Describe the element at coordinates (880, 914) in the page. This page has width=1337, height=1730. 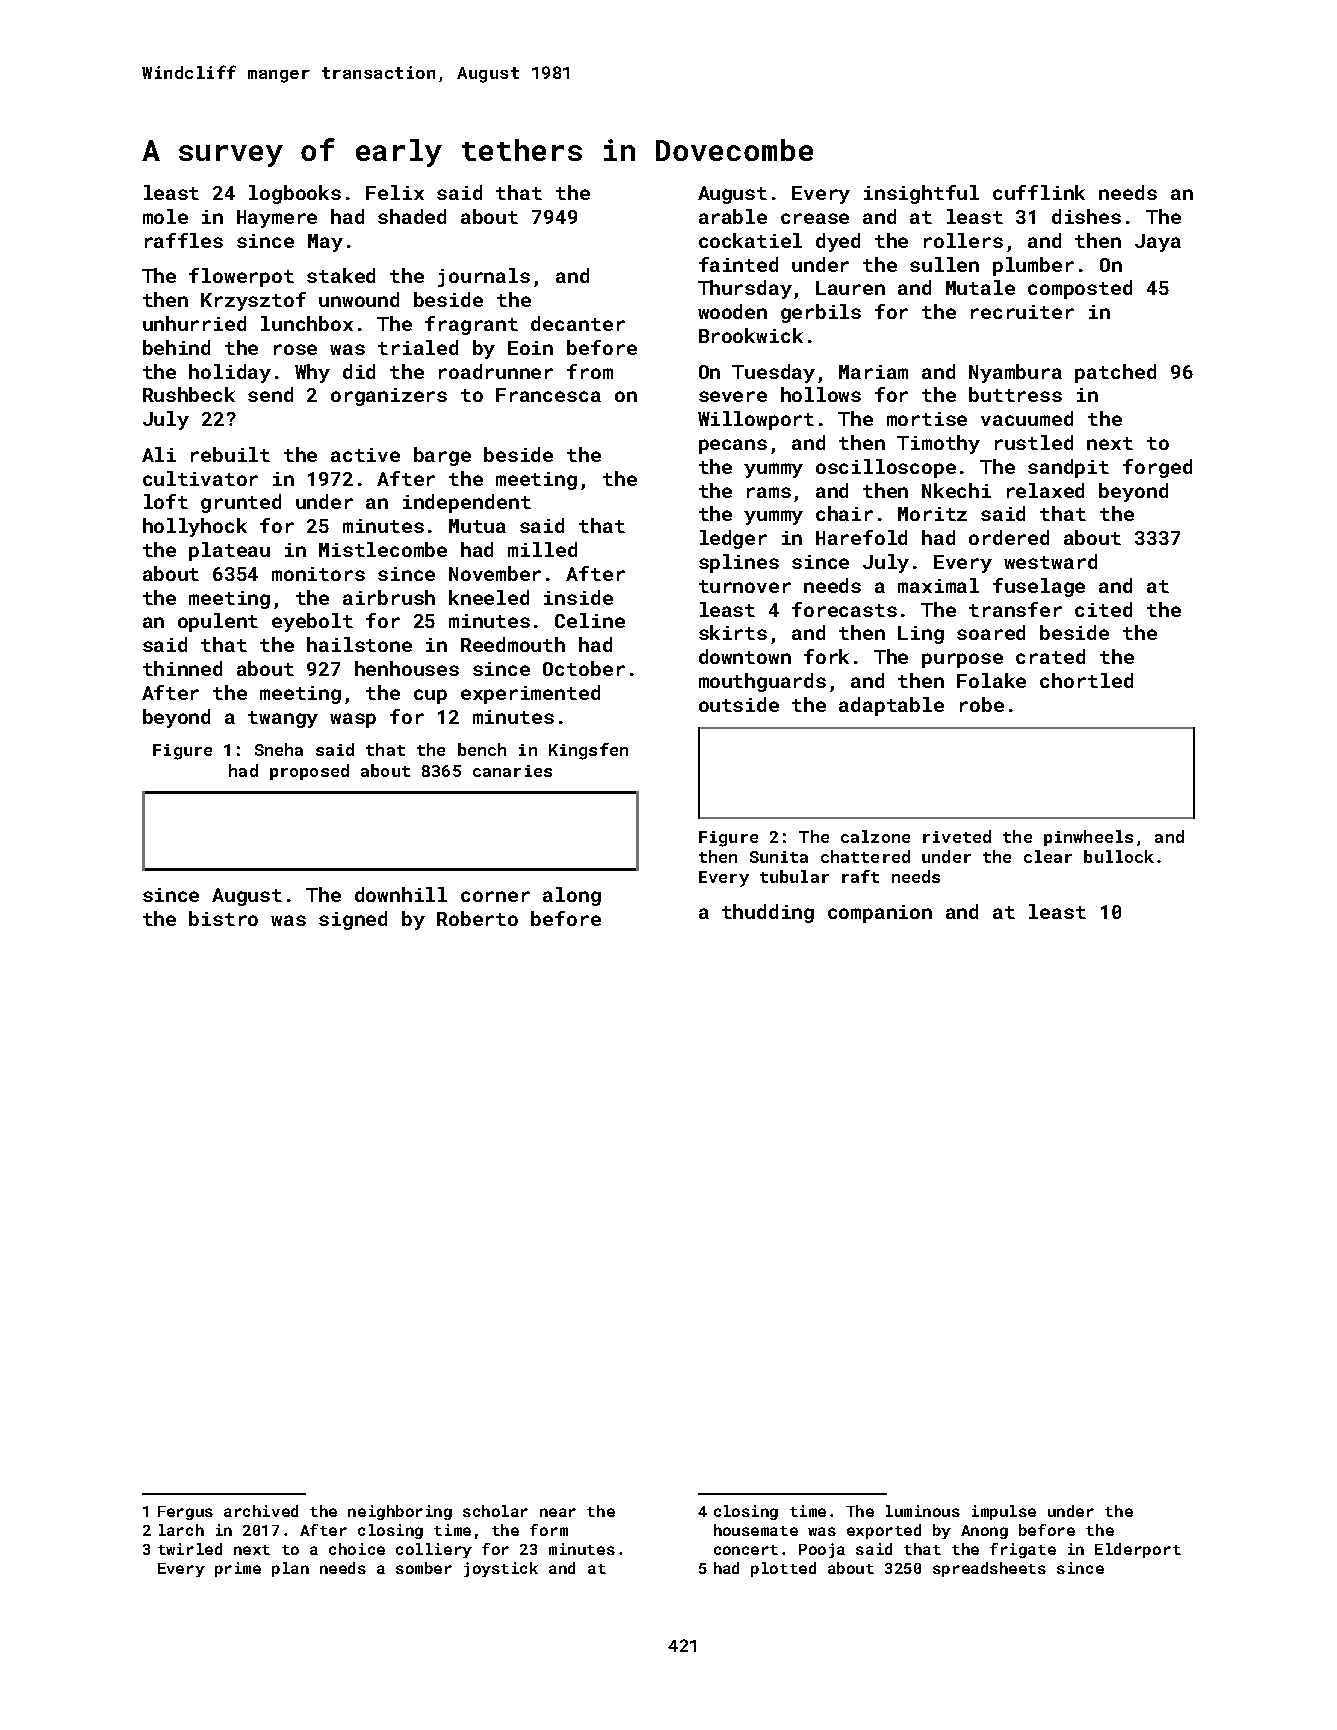
I see `companion` at that location.
